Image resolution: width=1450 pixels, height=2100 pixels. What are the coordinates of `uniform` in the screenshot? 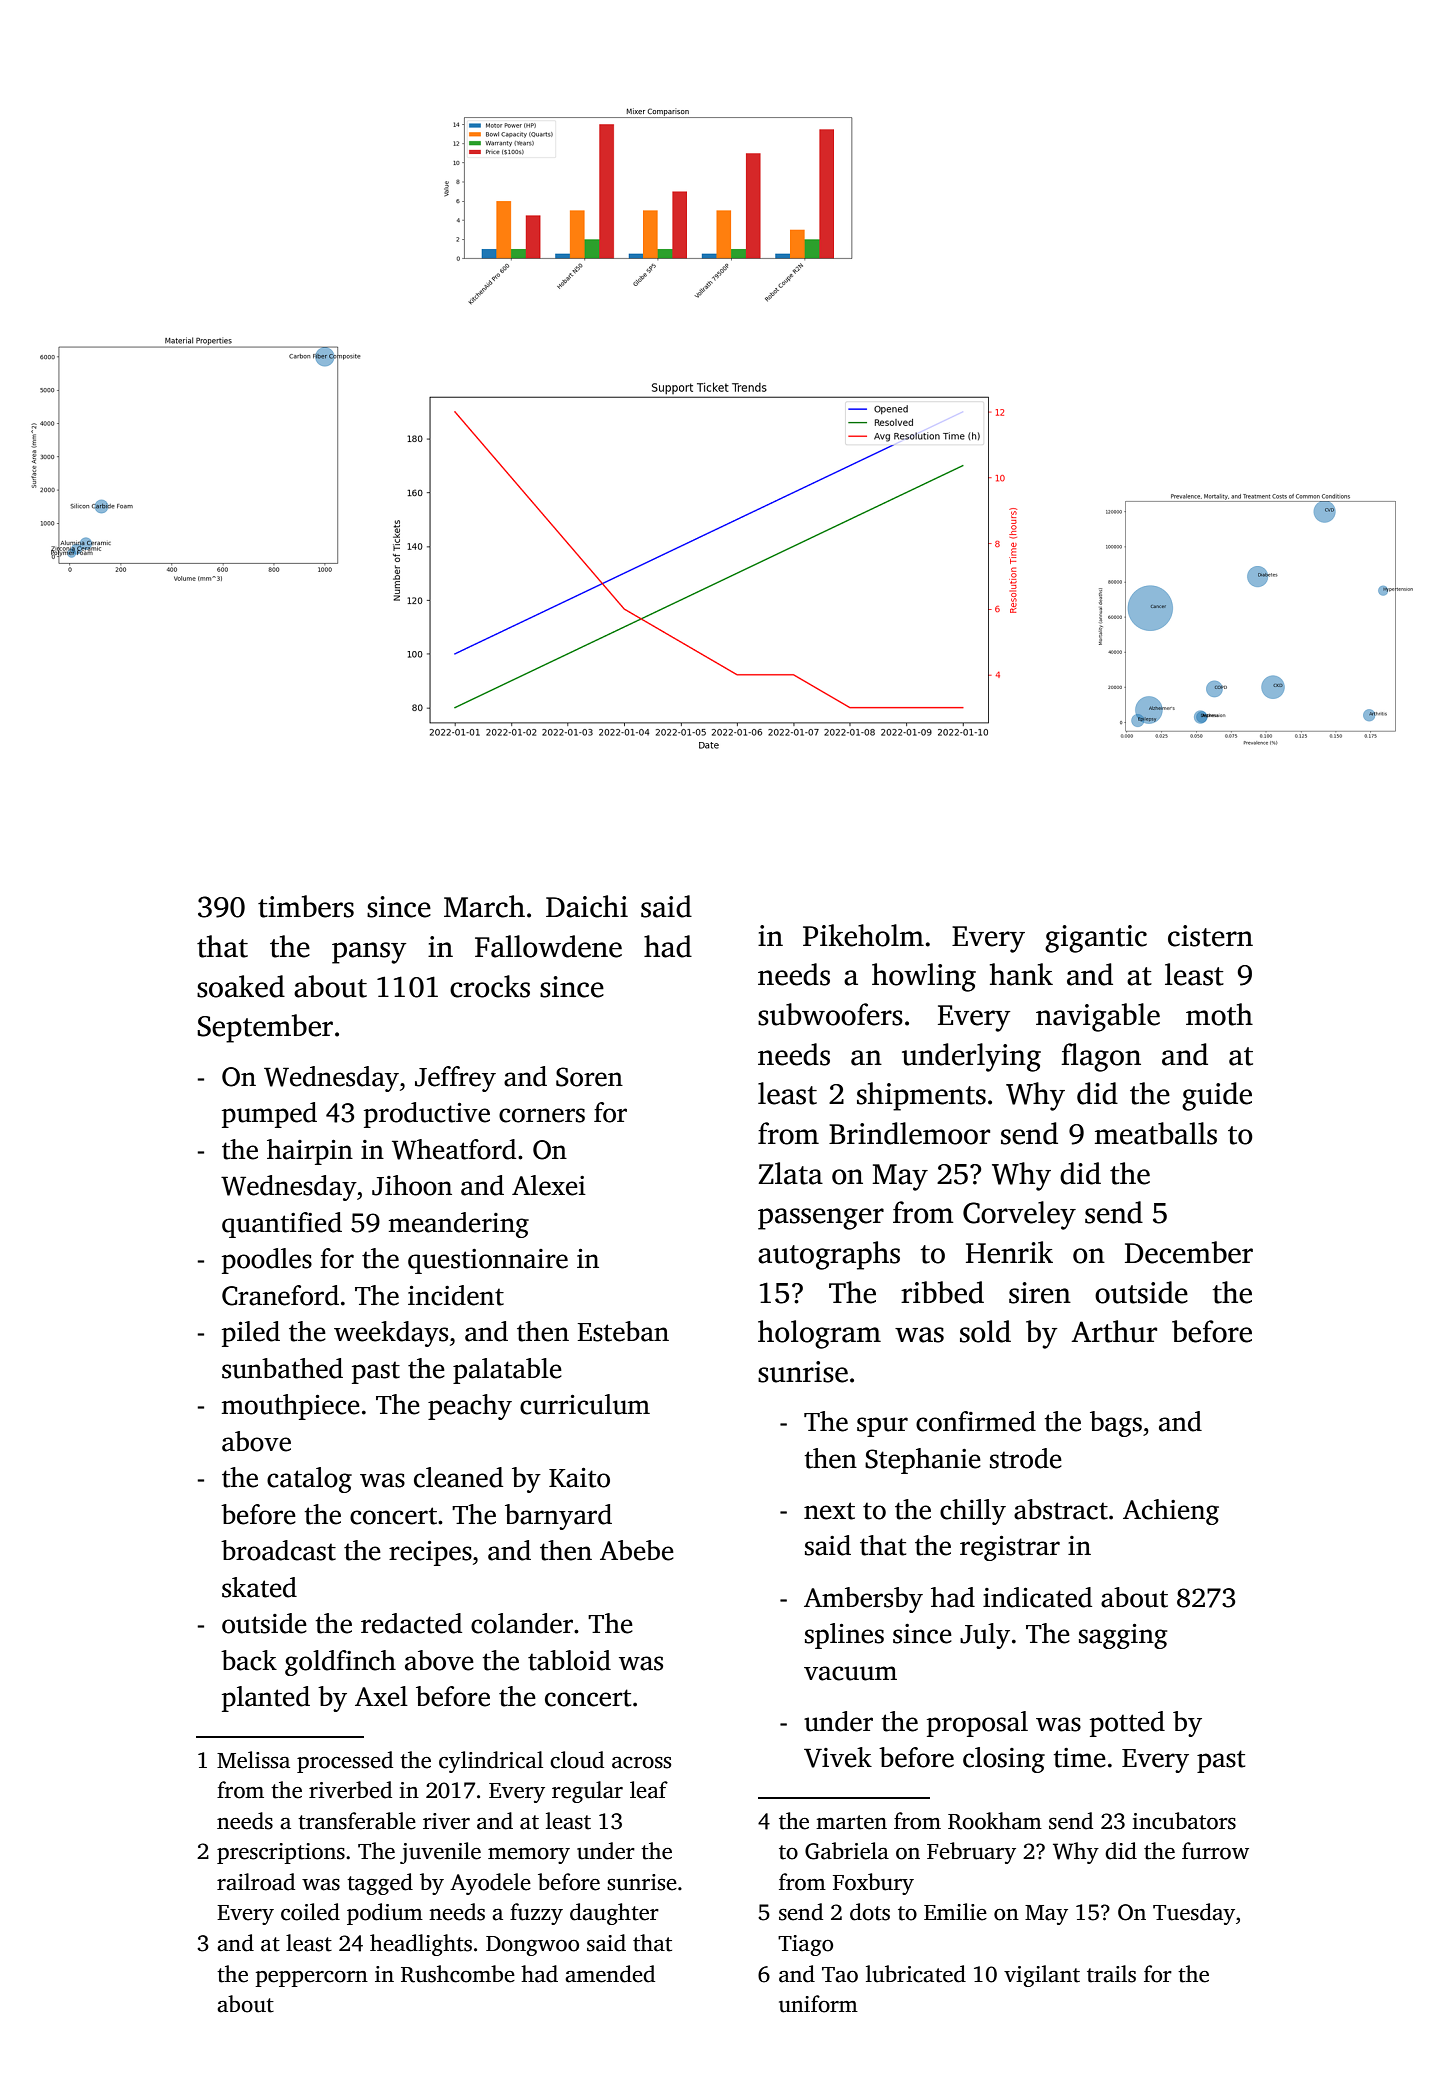 It's located at (818, 2004).
